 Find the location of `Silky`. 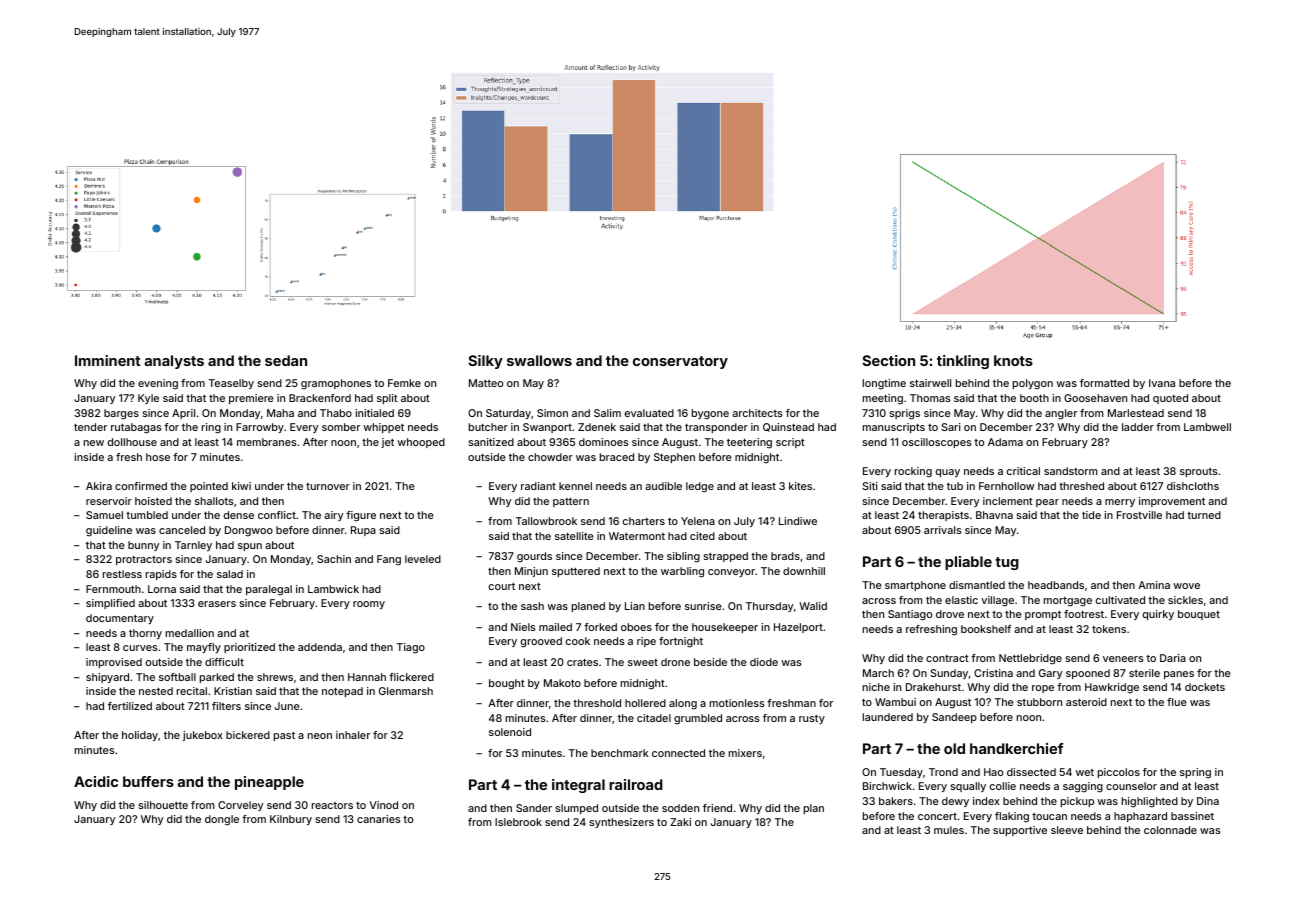

Silky is located at coordinates (485, 362).
